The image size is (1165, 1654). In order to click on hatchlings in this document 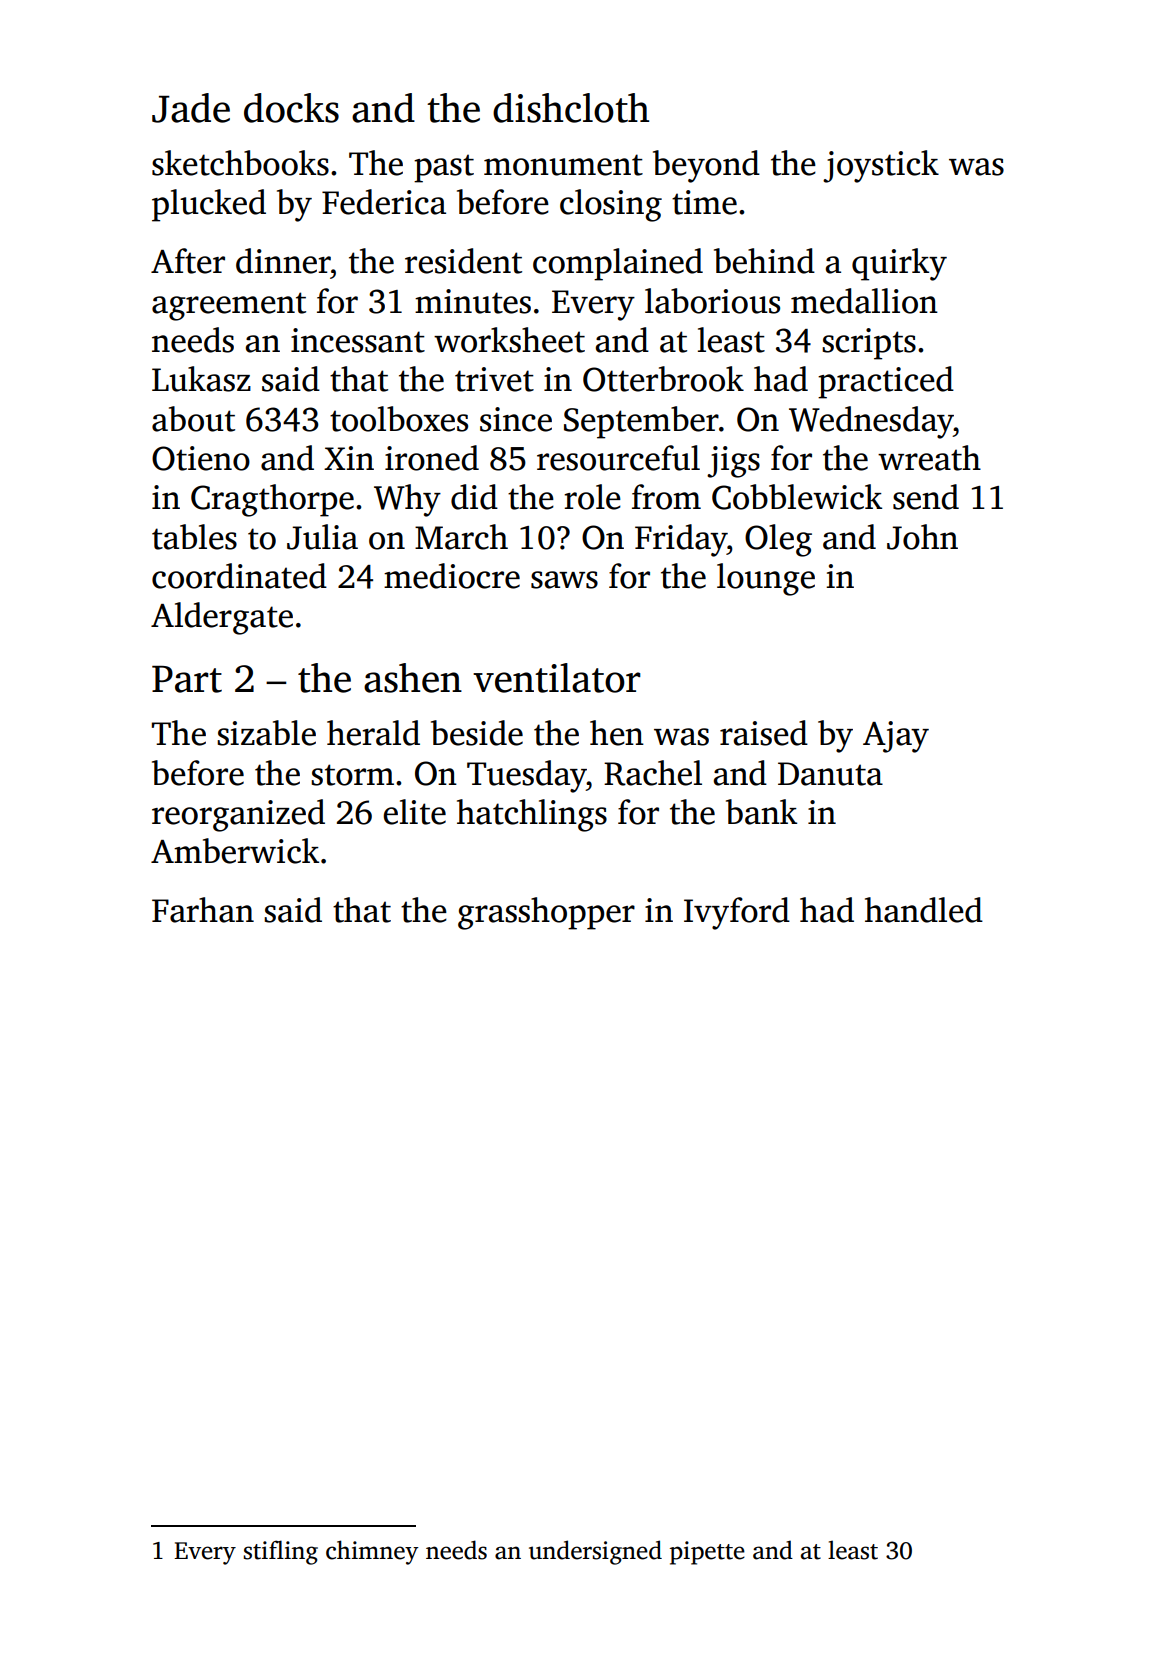, I will do `click(532, 815)`.
